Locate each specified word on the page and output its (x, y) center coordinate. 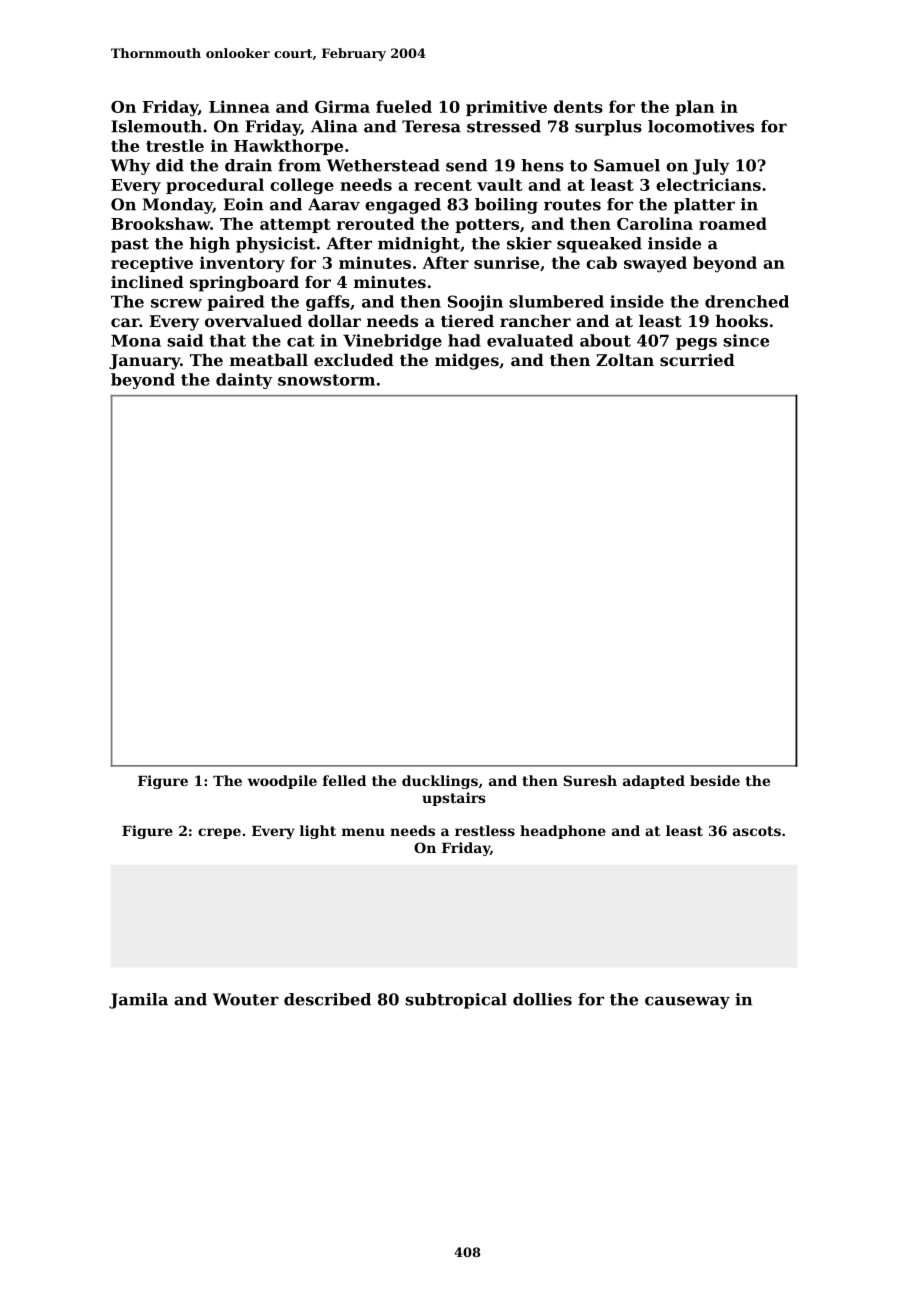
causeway (687, 1002)
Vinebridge (392, 342)
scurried (697, 360)
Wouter (246, 999)
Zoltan (625, 360)
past (130, 245)
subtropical (456, 1001)
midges (467, 362)
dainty (244, 381)
